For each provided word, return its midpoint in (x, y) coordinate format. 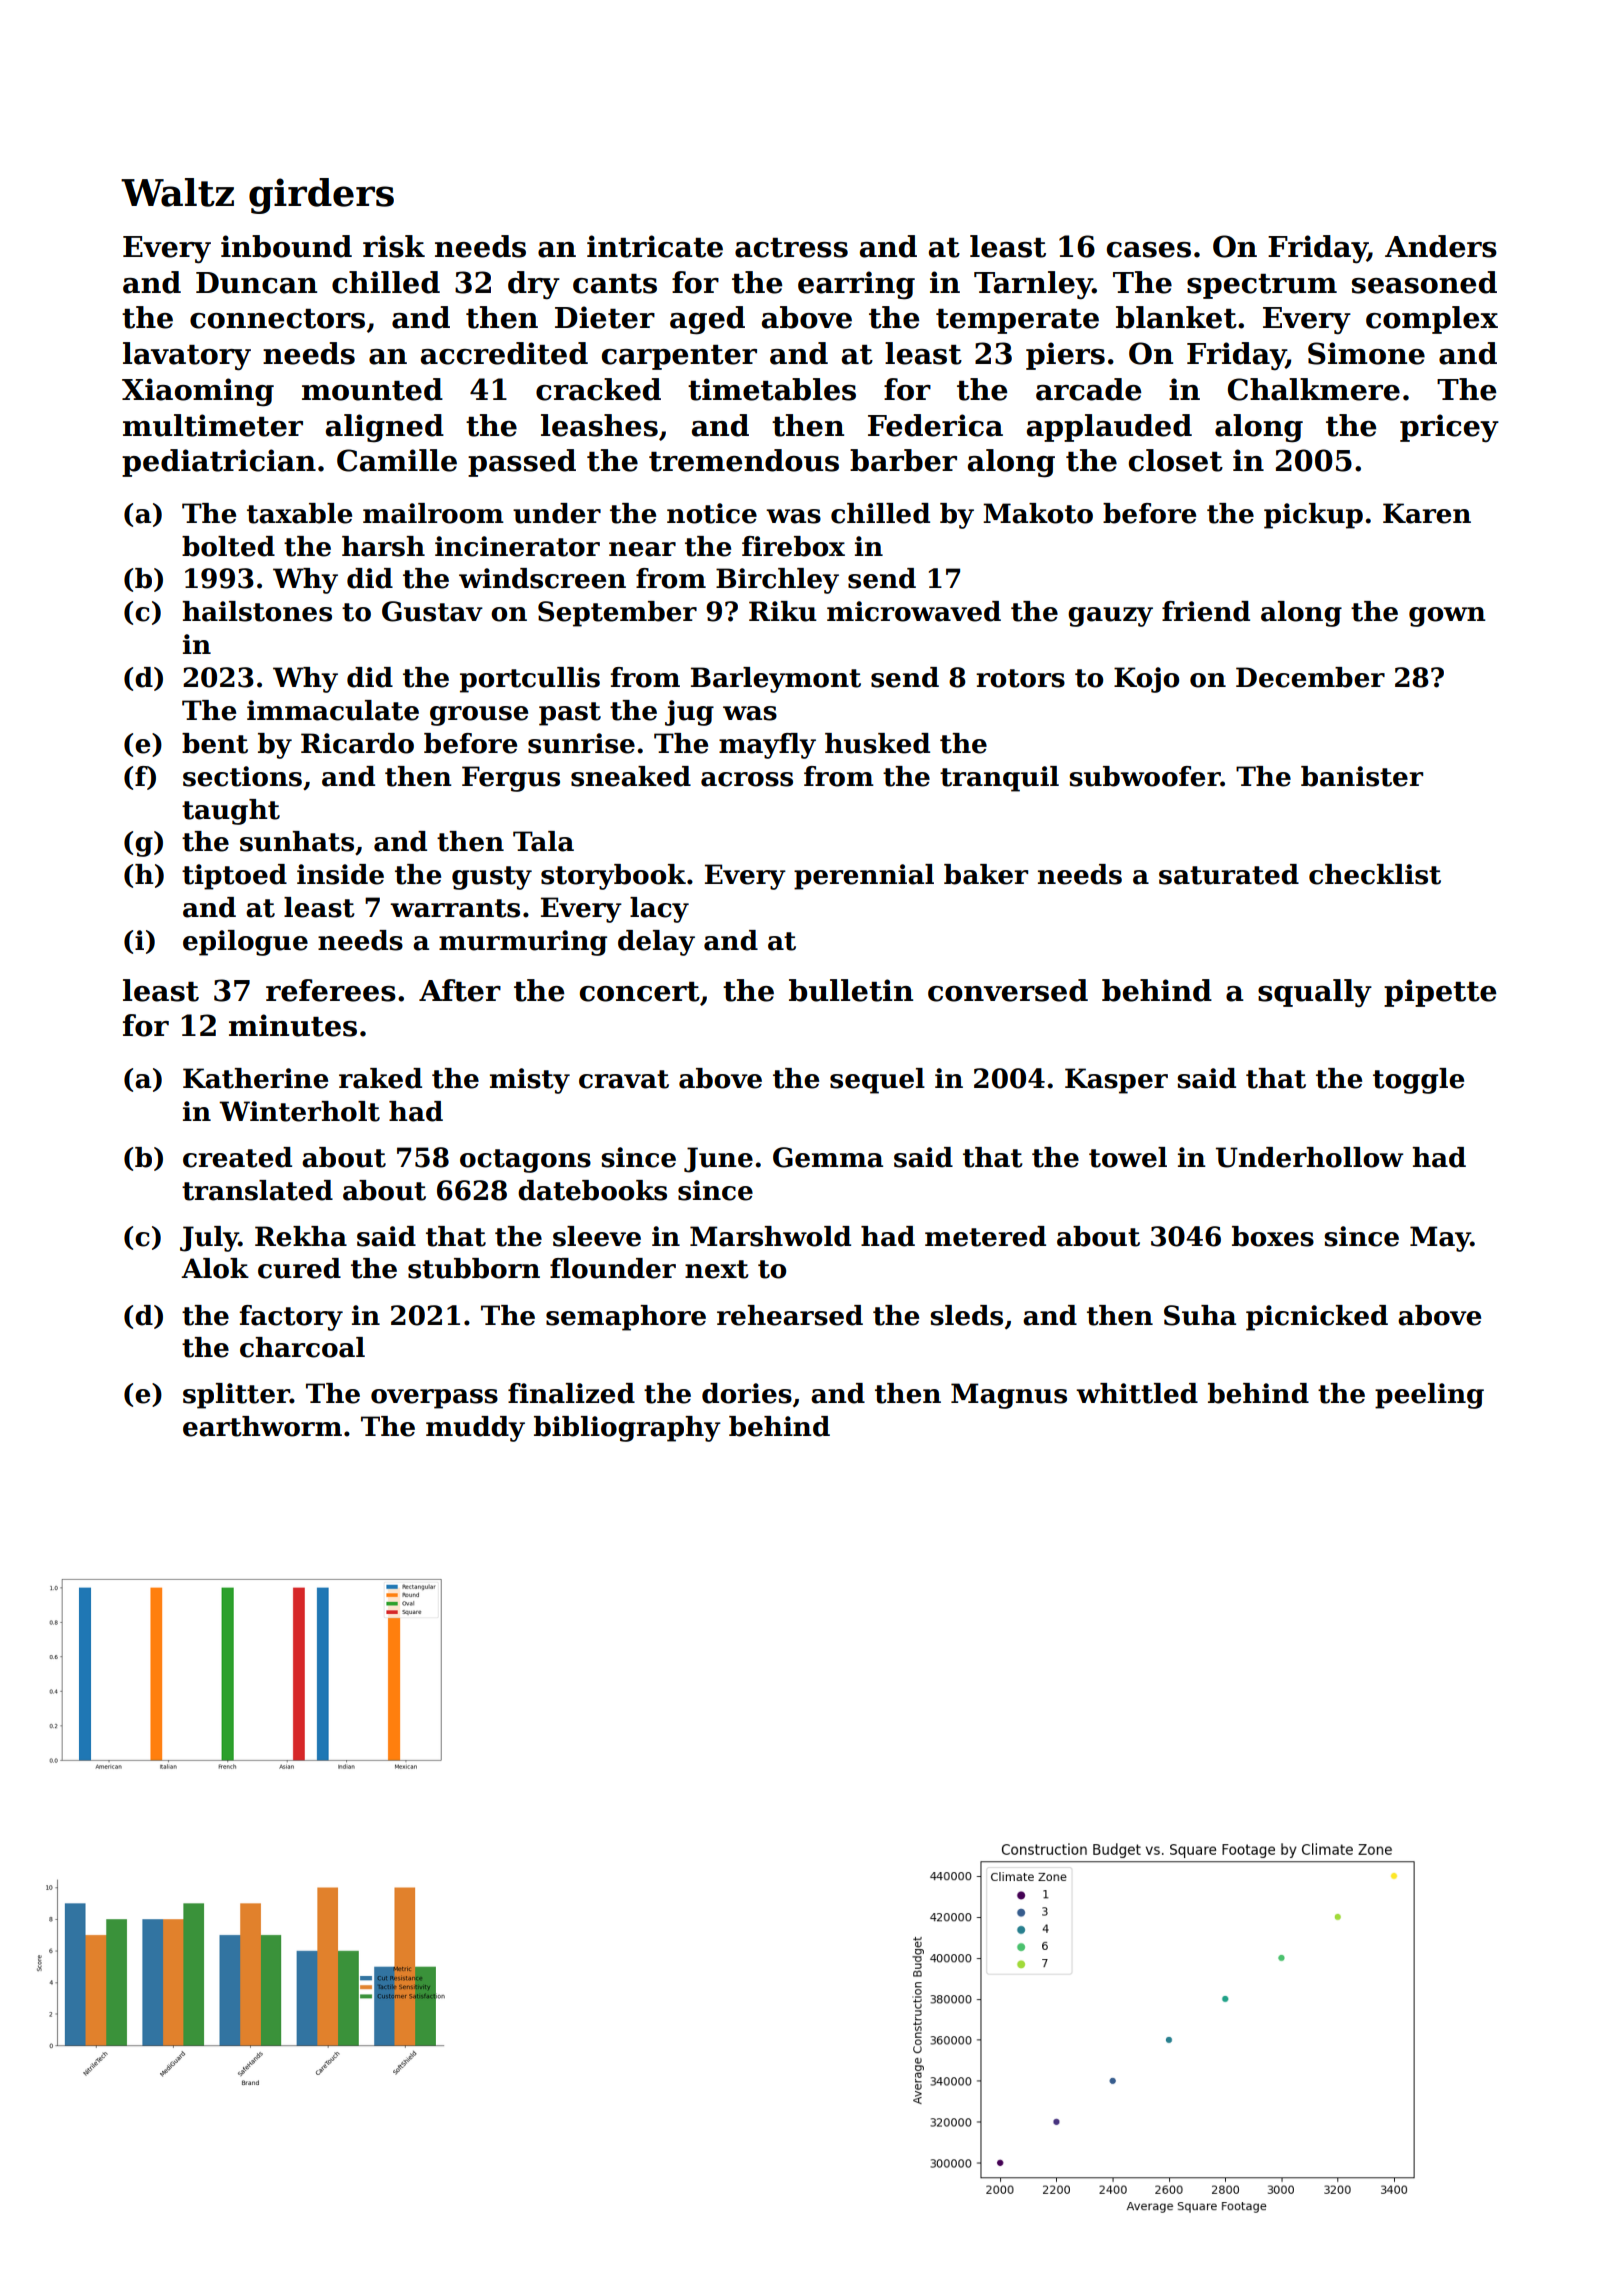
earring (856, 285)
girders (321, 196)
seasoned (1424, 282)
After (460, 990)
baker (986, 874)
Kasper (1116, 1081)
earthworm (262, 1426)
